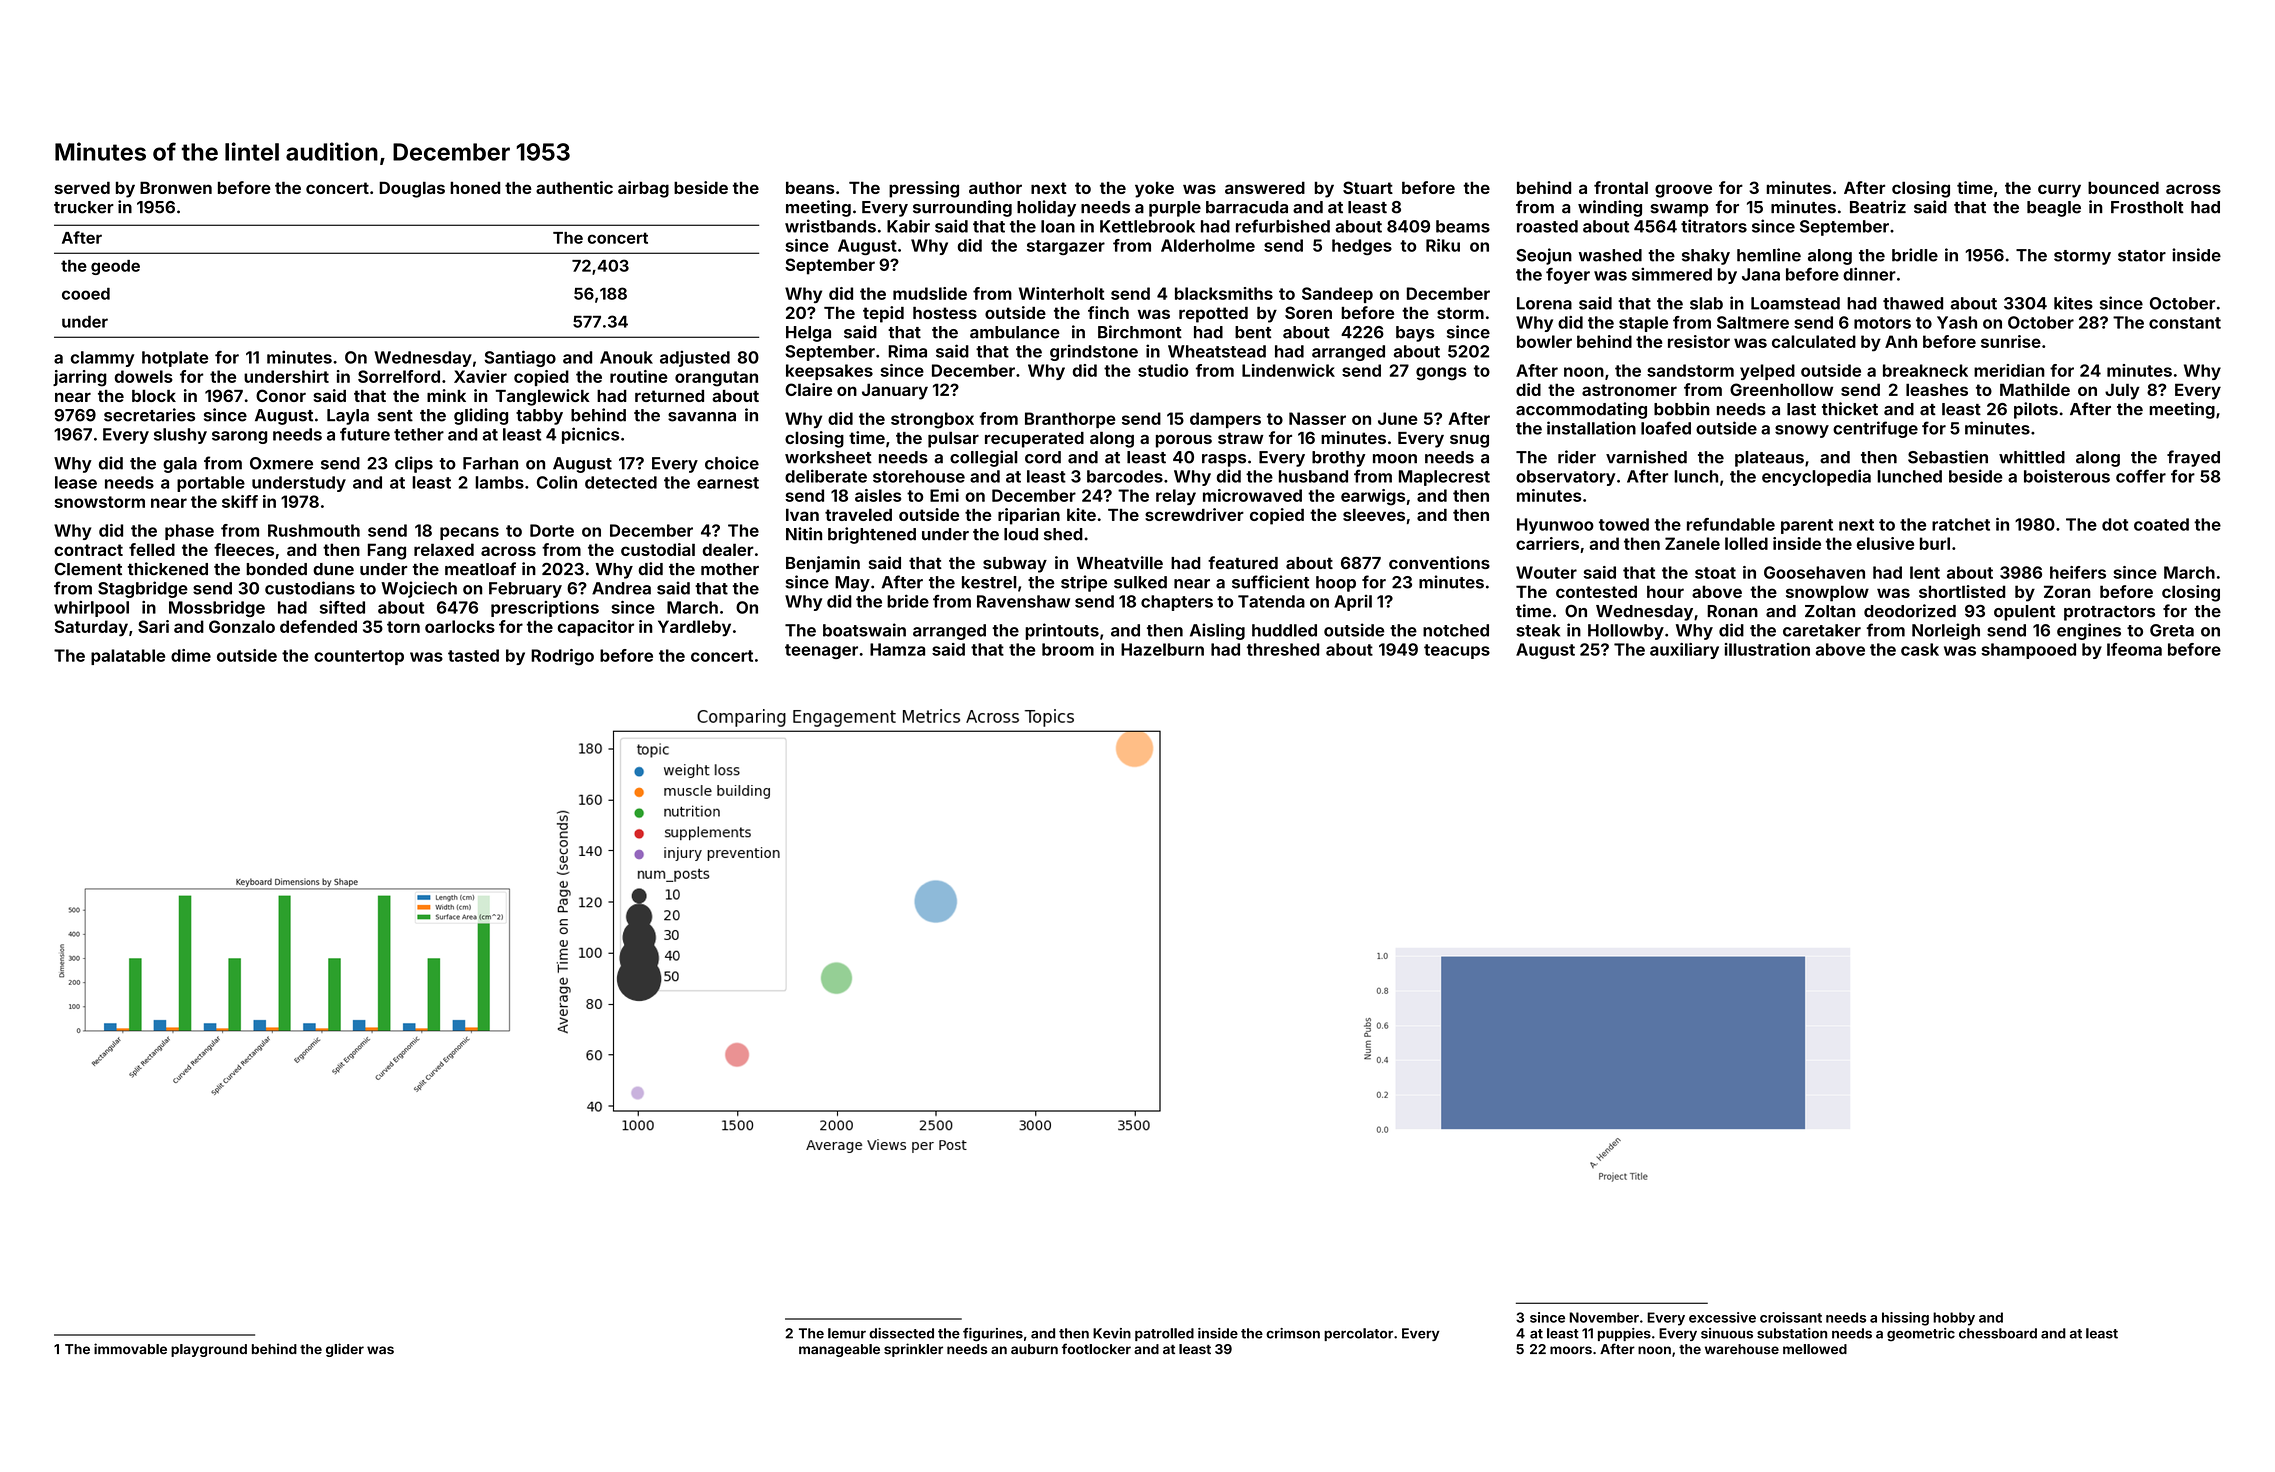 This screenshot has width=2275, height=1472. I want to click on palatable, so click(128, 657).
